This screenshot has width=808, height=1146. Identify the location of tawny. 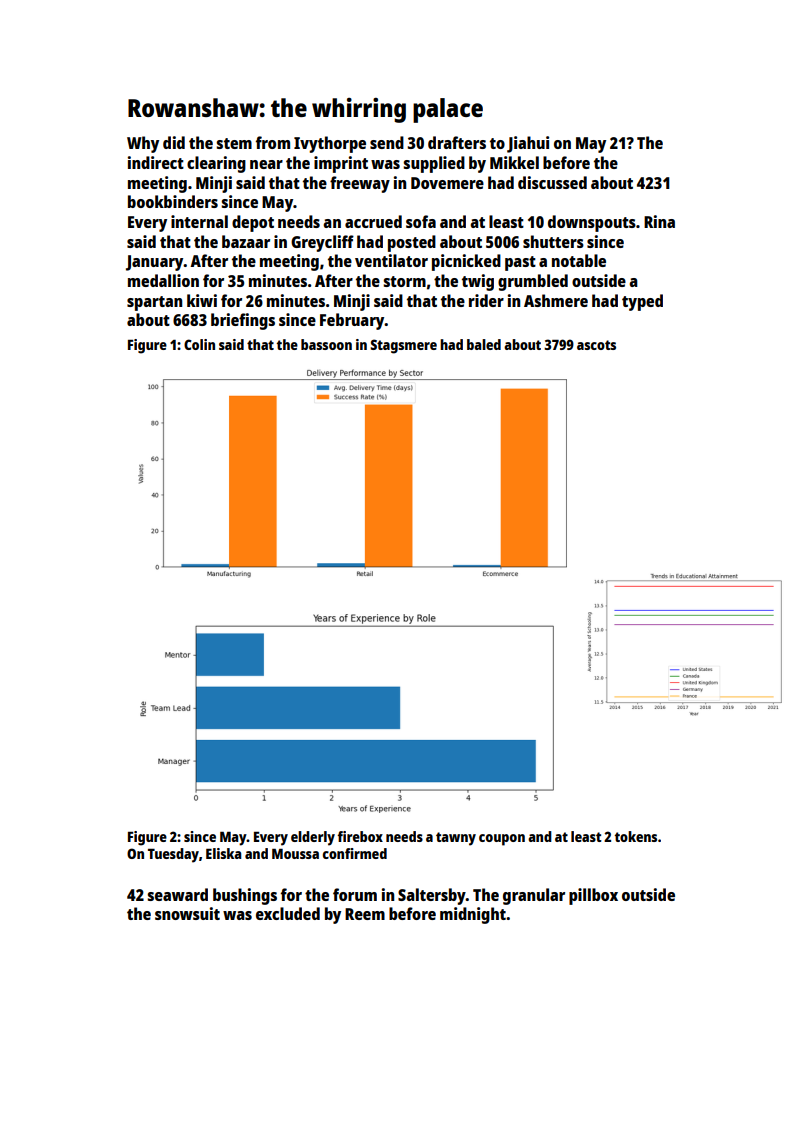
(456, 839).
